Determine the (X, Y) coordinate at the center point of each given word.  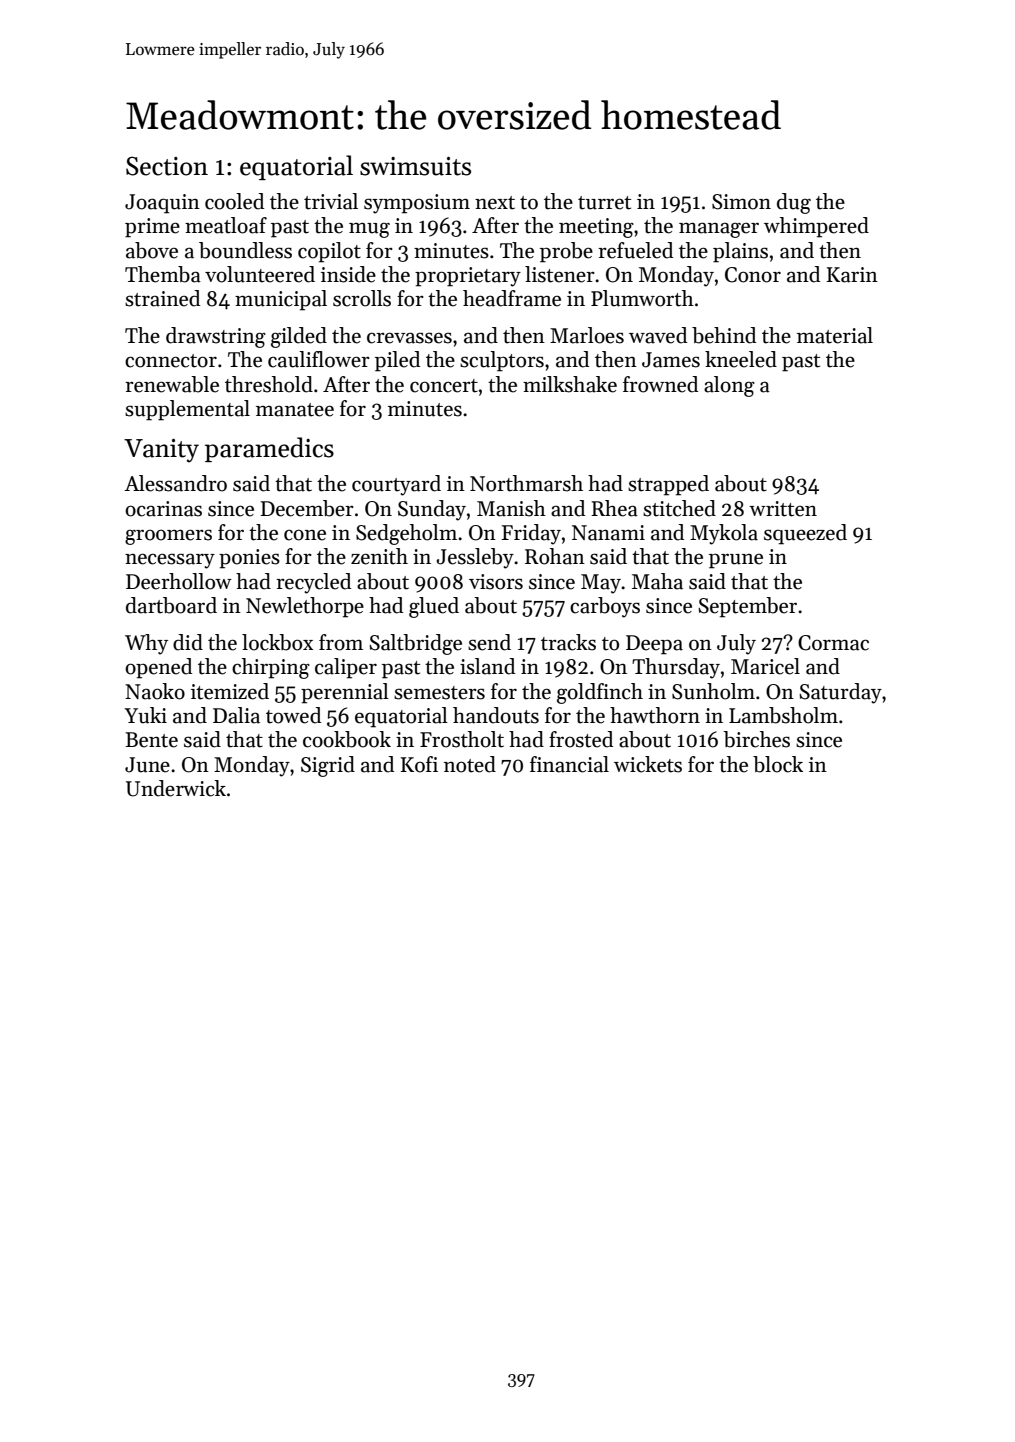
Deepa (654, 645)
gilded (299, 337)
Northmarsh (526, 483)
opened (158, 668)
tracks (568, 642)
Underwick (176, 788)
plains (740, 252)
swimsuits (415, 166)
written (783, 509)
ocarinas (163, 509)
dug (794, 203)
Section (167, 166)
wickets (648, 764)
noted (470, 764)
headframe (512, 298)
